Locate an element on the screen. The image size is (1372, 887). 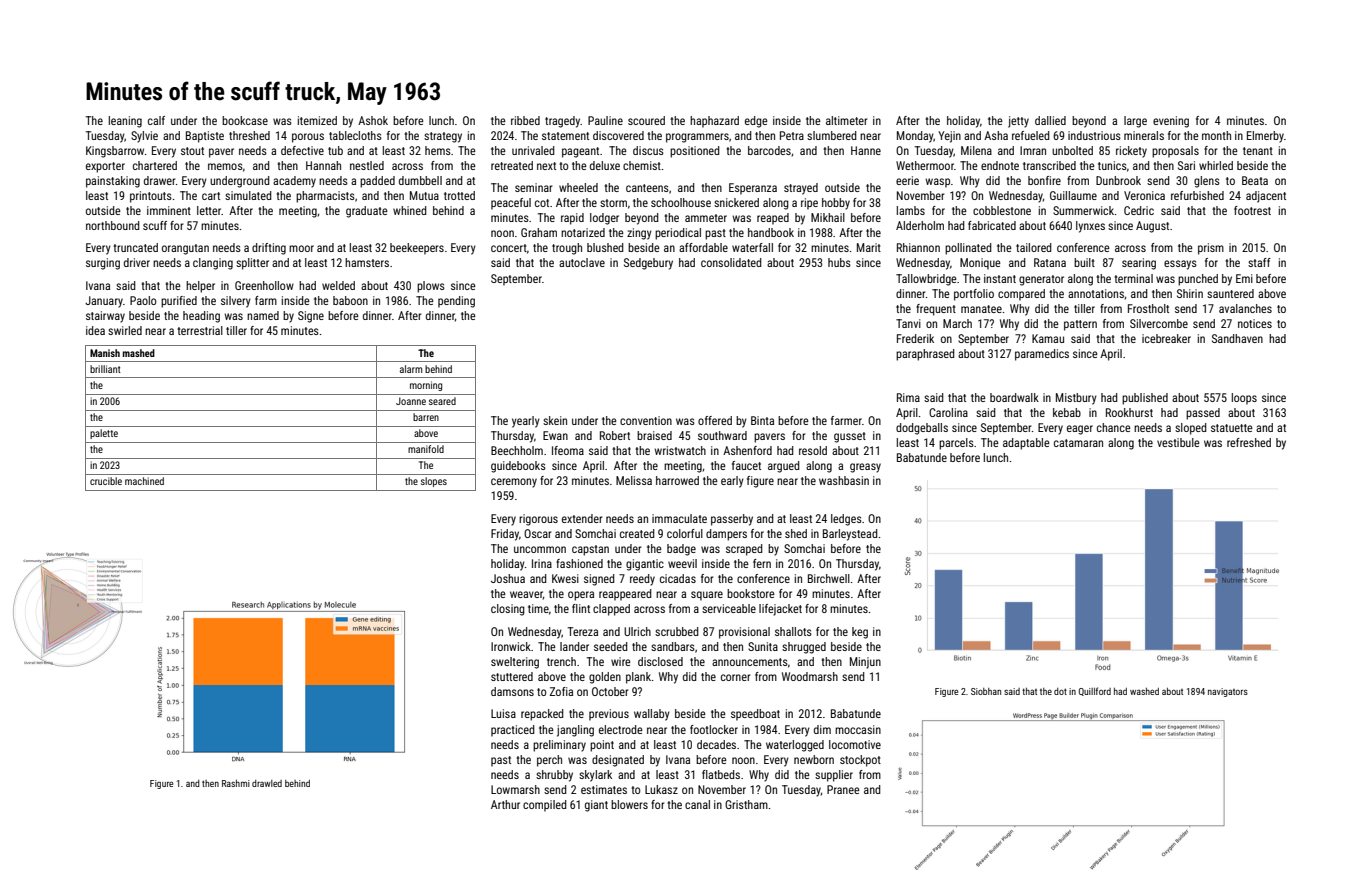
evening is located at coordinates (1171, 122).
